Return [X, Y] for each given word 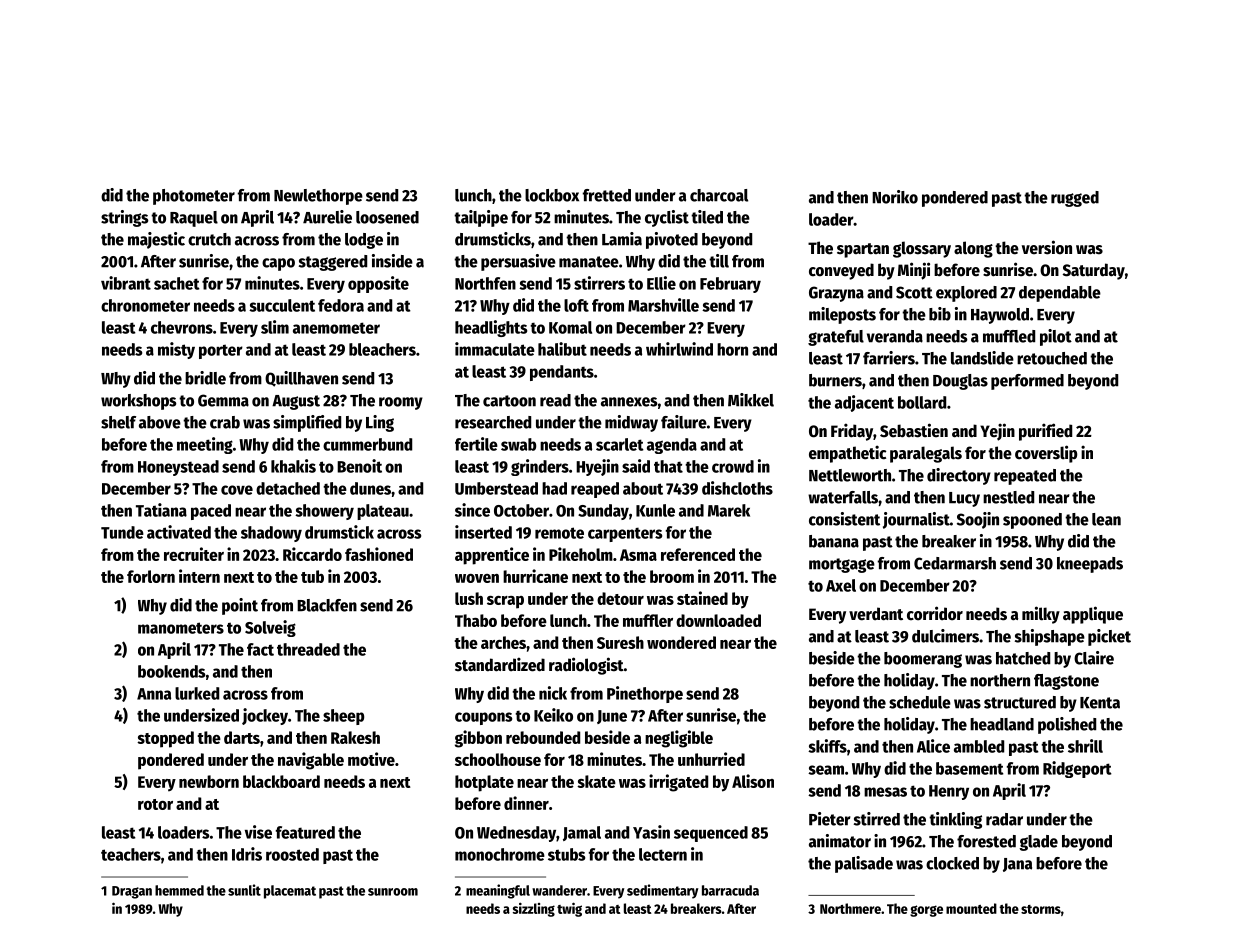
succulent [282, 305]
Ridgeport [1077, 769]
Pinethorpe [645, 694]
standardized [500, 664]
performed [1027, 382]
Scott [914, 292]
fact [260, 649]
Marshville [663, 305]
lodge [364, 241]
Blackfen [327, 605]
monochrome [500, 854]
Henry [949, 792]
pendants [562, 373]
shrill [1085, 746]
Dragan [132, 892]
